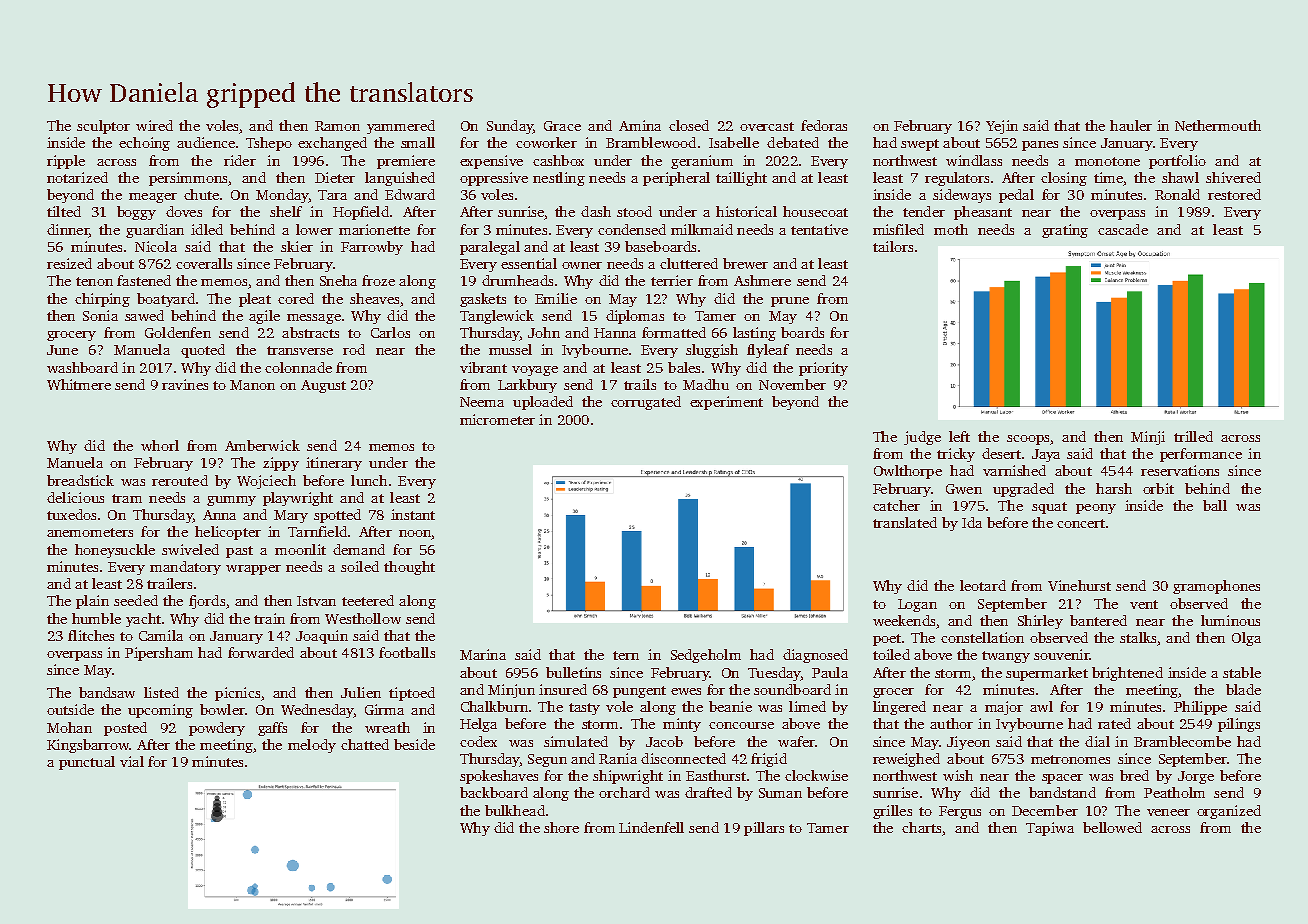 The image size is (1308, 924). I want to click on wafer, so click(796, 741).
